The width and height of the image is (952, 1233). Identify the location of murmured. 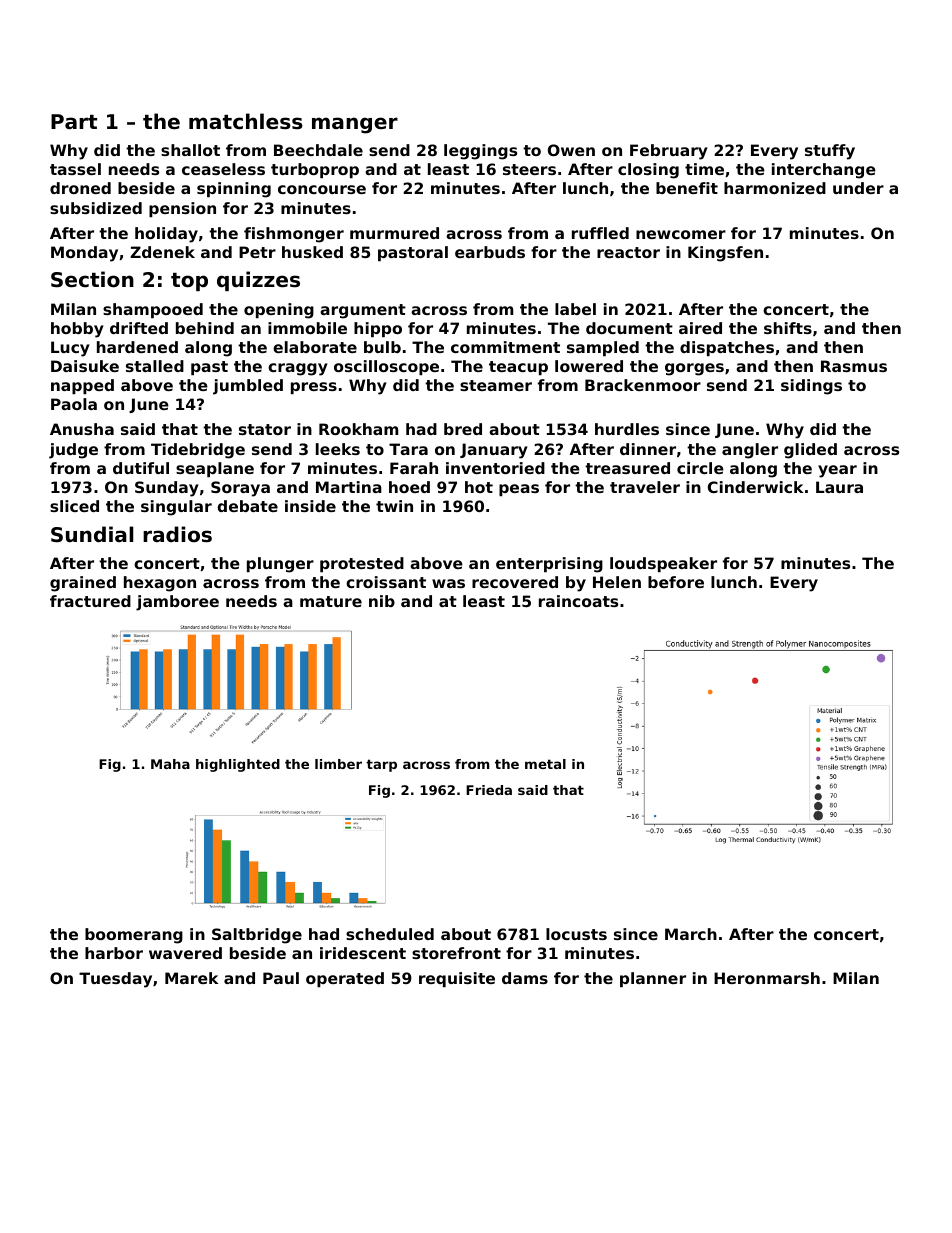
(394, 233).
